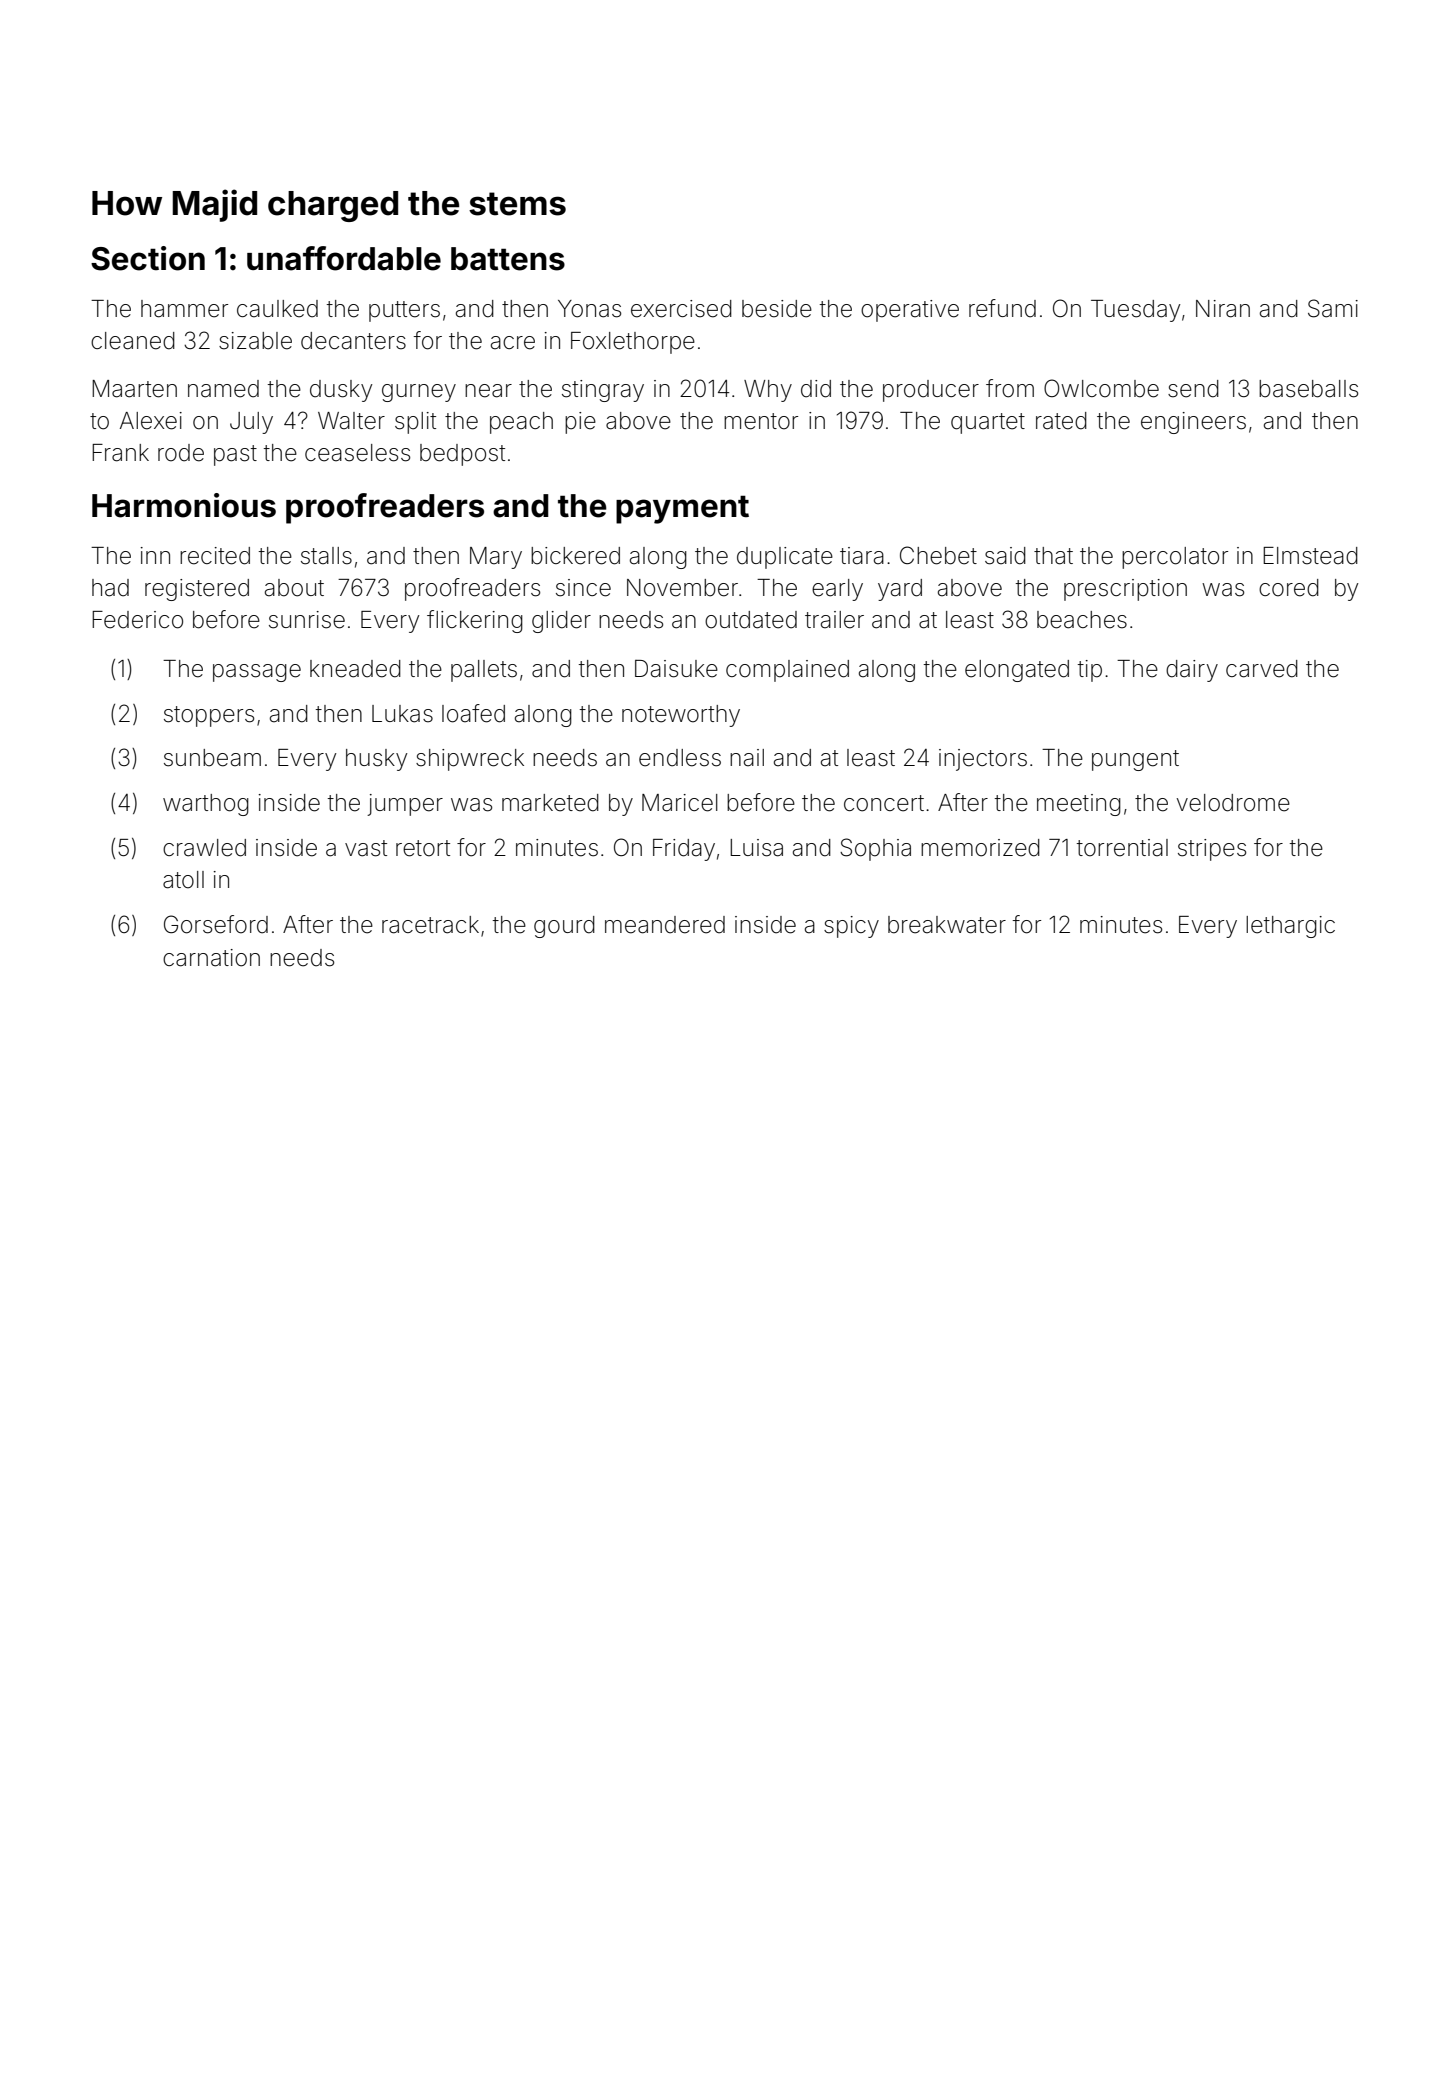  Describe the element at coordinates (1135, 760) in the screenshot. I see `pungent` at that location.
